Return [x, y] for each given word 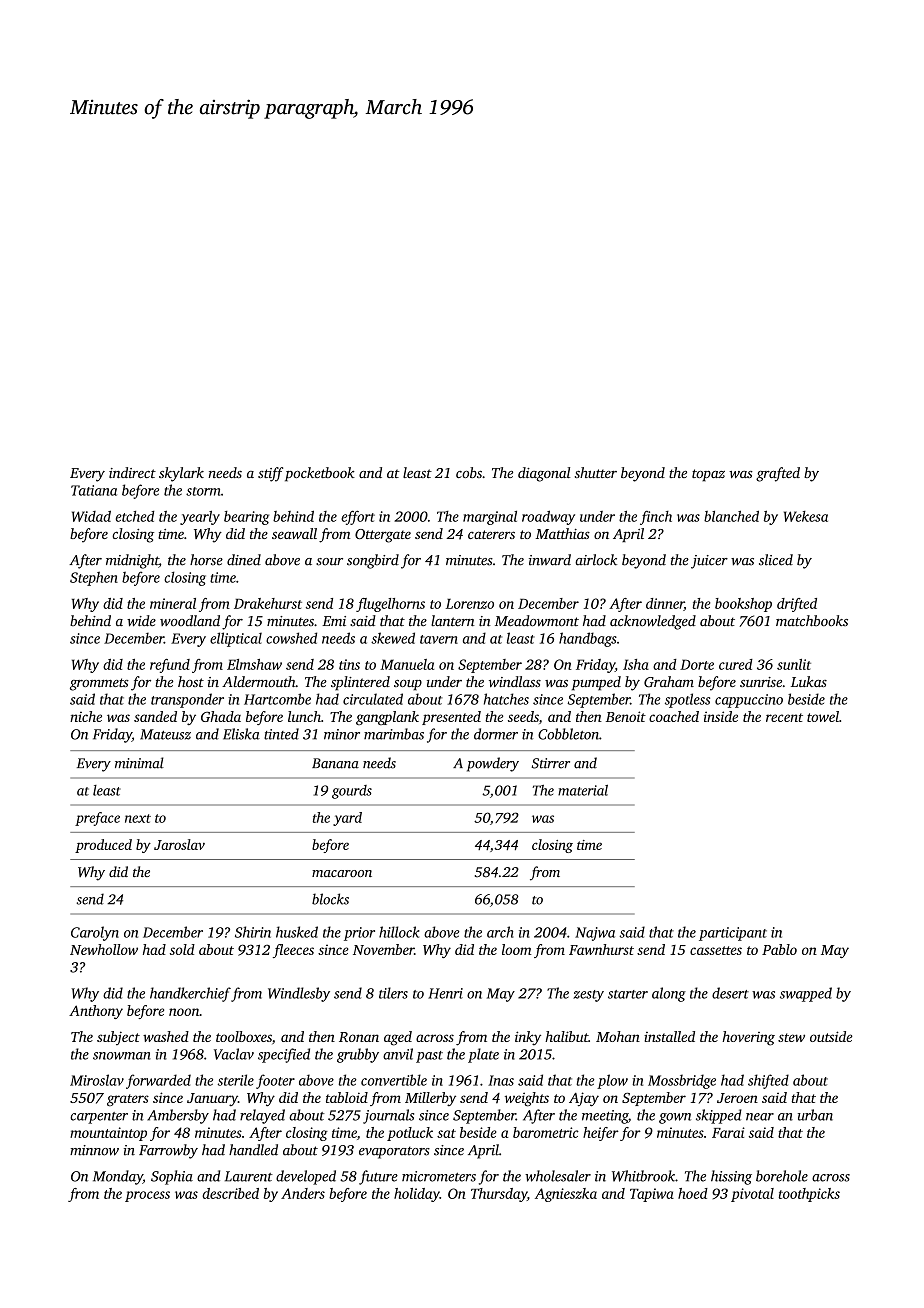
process [147, 1196]
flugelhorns [390, 605]
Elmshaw [254, 664]
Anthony [96, 1012]
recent [784, 717]
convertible [394, 1080]
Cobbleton [568, 734]
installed [669, 1036]
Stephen [94, 578]
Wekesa [806, 516]
